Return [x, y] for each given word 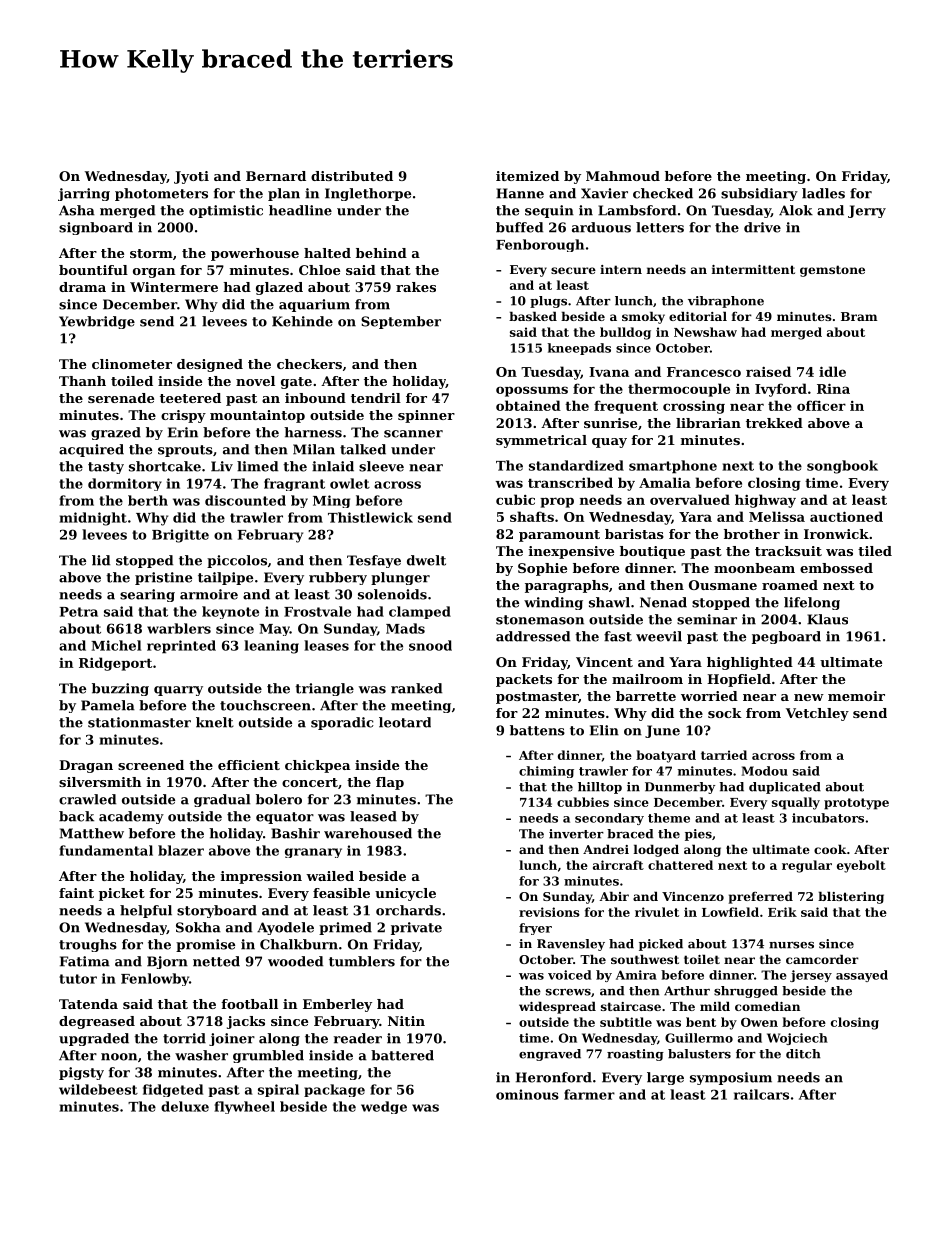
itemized [527, 176]
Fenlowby [155, 979]
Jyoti [191, 177]
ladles [823, 193]
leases [326, 645]
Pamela [108, 705]
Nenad [663, 602]
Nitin [406, 1021]
